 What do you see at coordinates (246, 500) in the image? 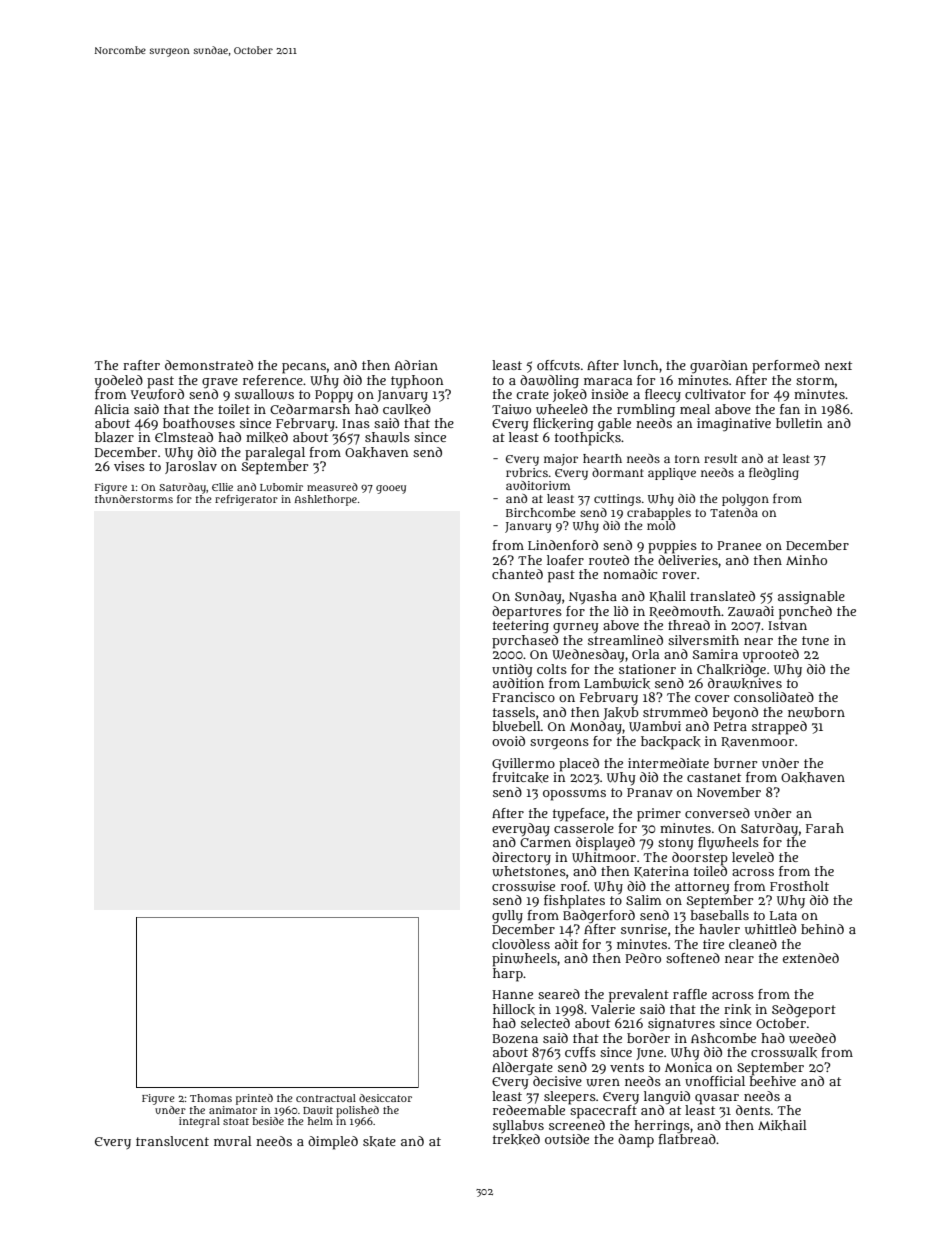
I see `refrigerator` at bounding box center [246, 500].
